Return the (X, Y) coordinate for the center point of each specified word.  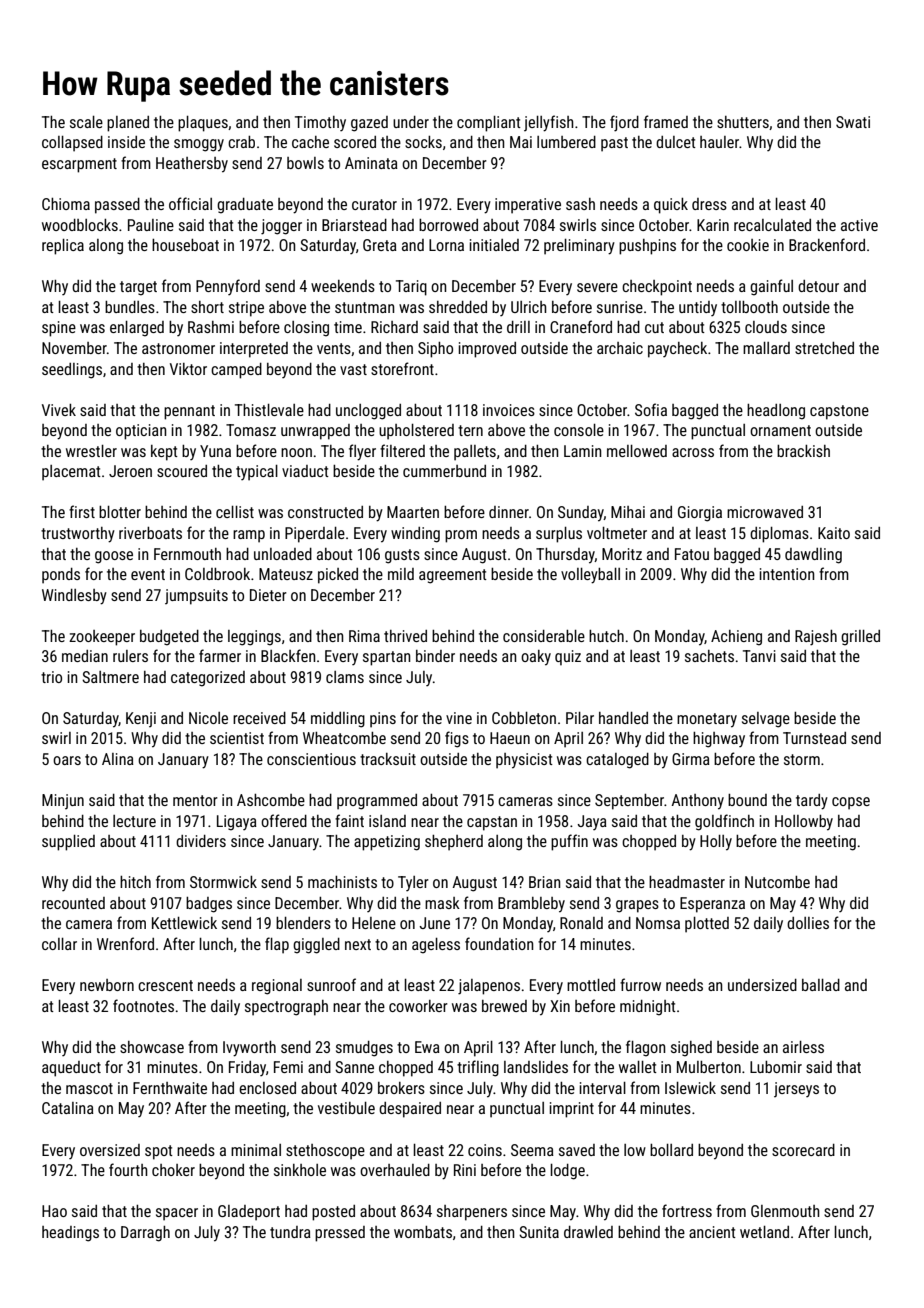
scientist (237, 738)
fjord (624, 123)
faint (349, 820)
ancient (712, 1232)
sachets (709, 656)
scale (86, 122)
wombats (423, 1232)
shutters (743, 122)
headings (70, 1234)
